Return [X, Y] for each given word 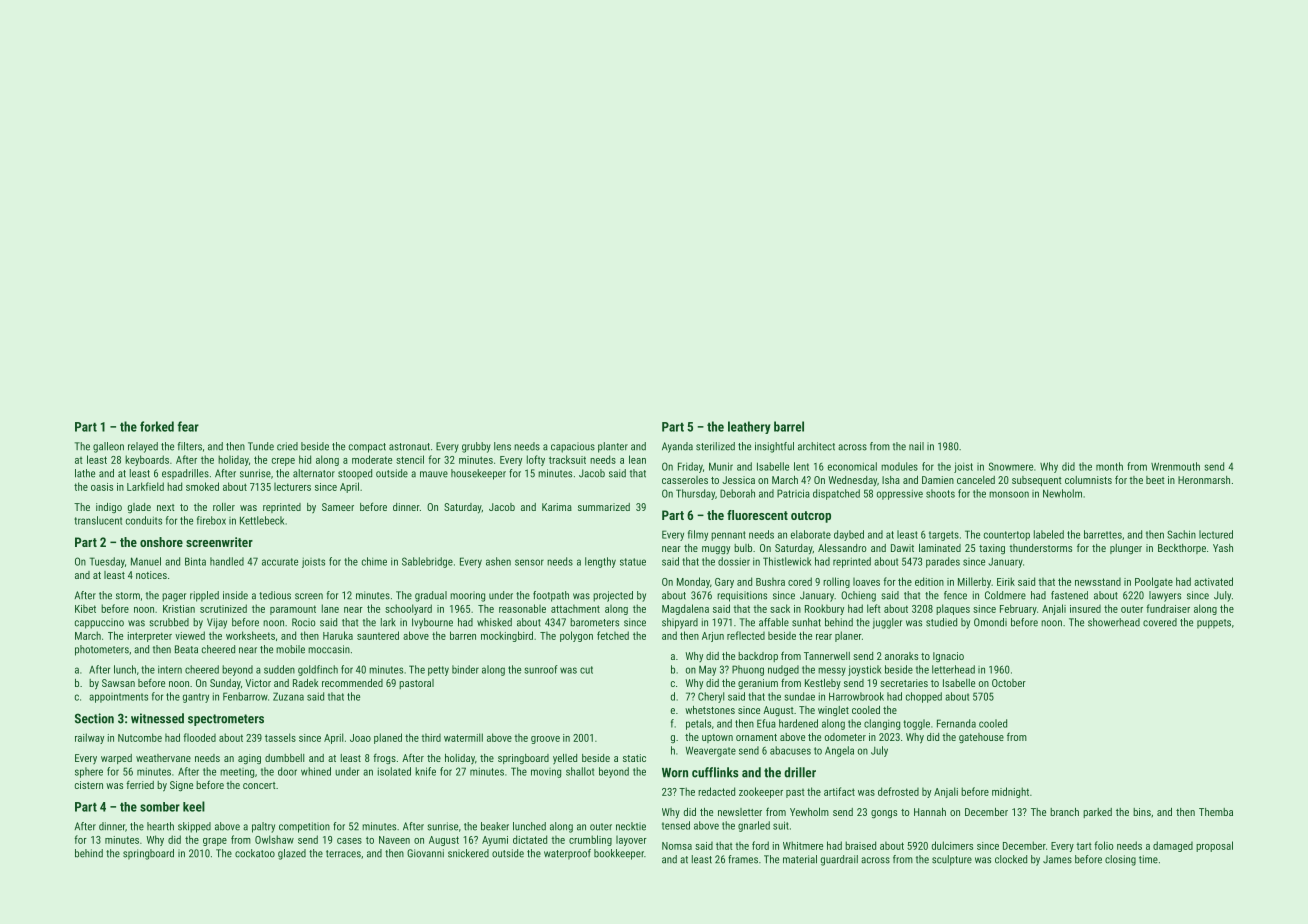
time [1148, 859]
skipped [194, 827]
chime [374, 561]
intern [170, 670]
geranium [758, 684]
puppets [1214, 624]
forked [157, 426]
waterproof [567, 854]
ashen [498, 561]
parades [943, 562]
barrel [789, 426]
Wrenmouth [1175, 466]
